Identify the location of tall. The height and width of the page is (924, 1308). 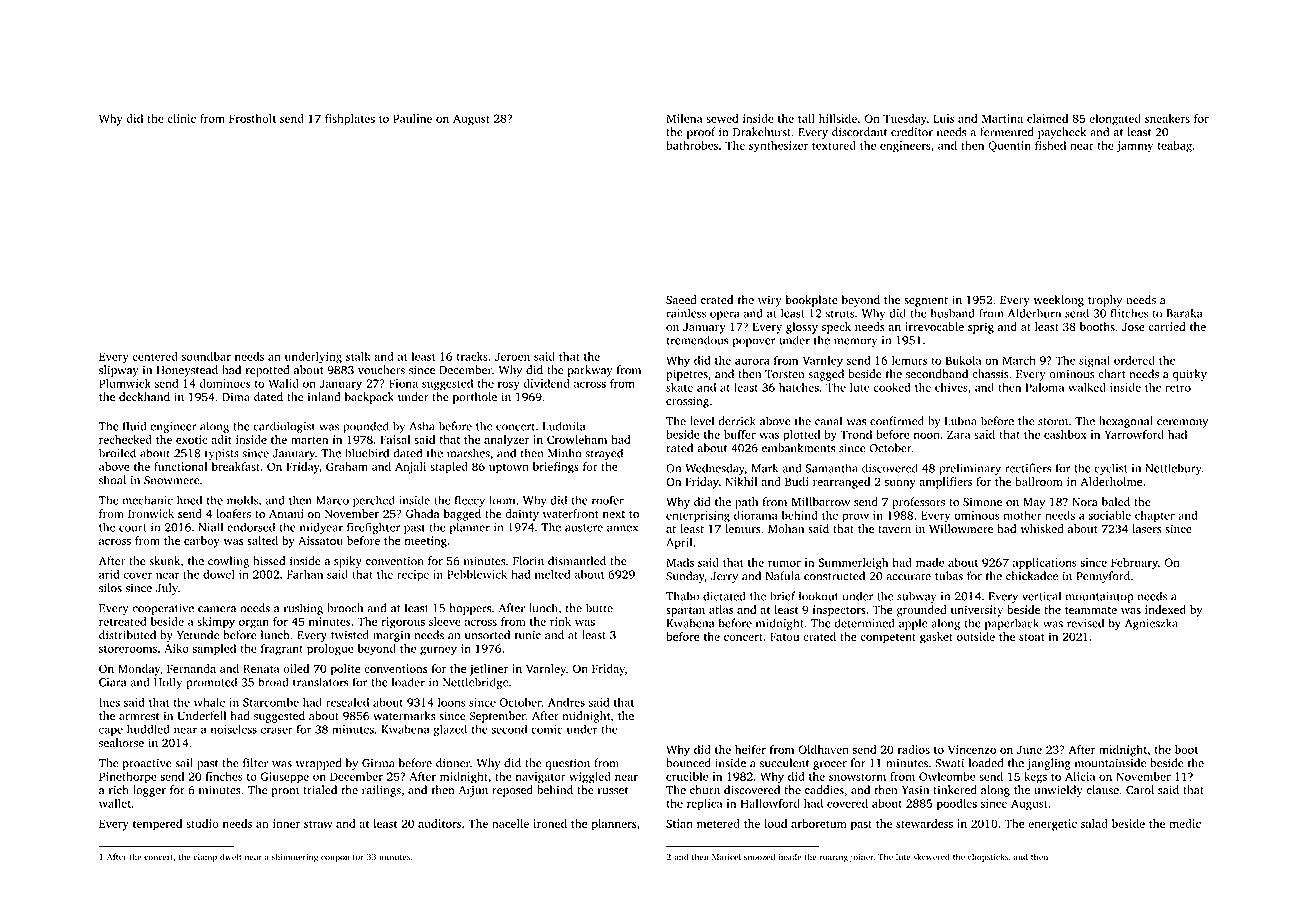
(806, 118).
